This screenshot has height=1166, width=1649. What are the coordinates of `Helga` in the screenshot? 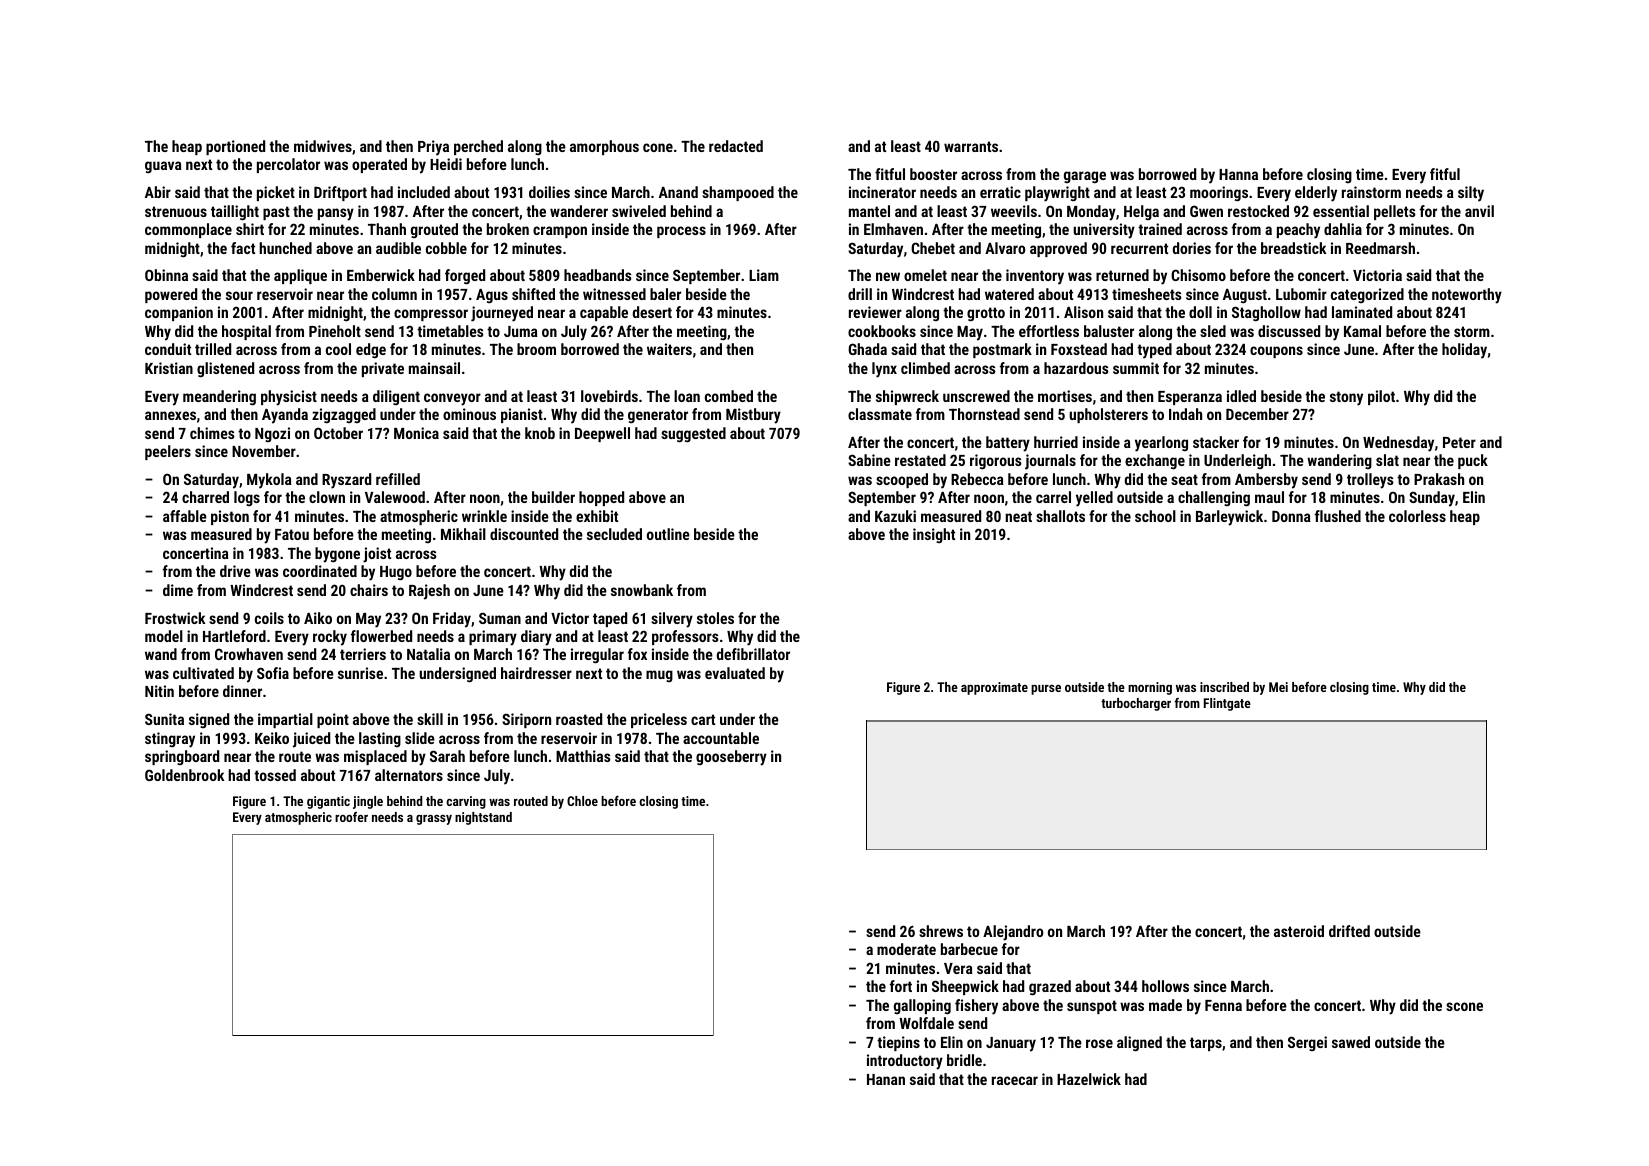 It's located at (1141, 212).
